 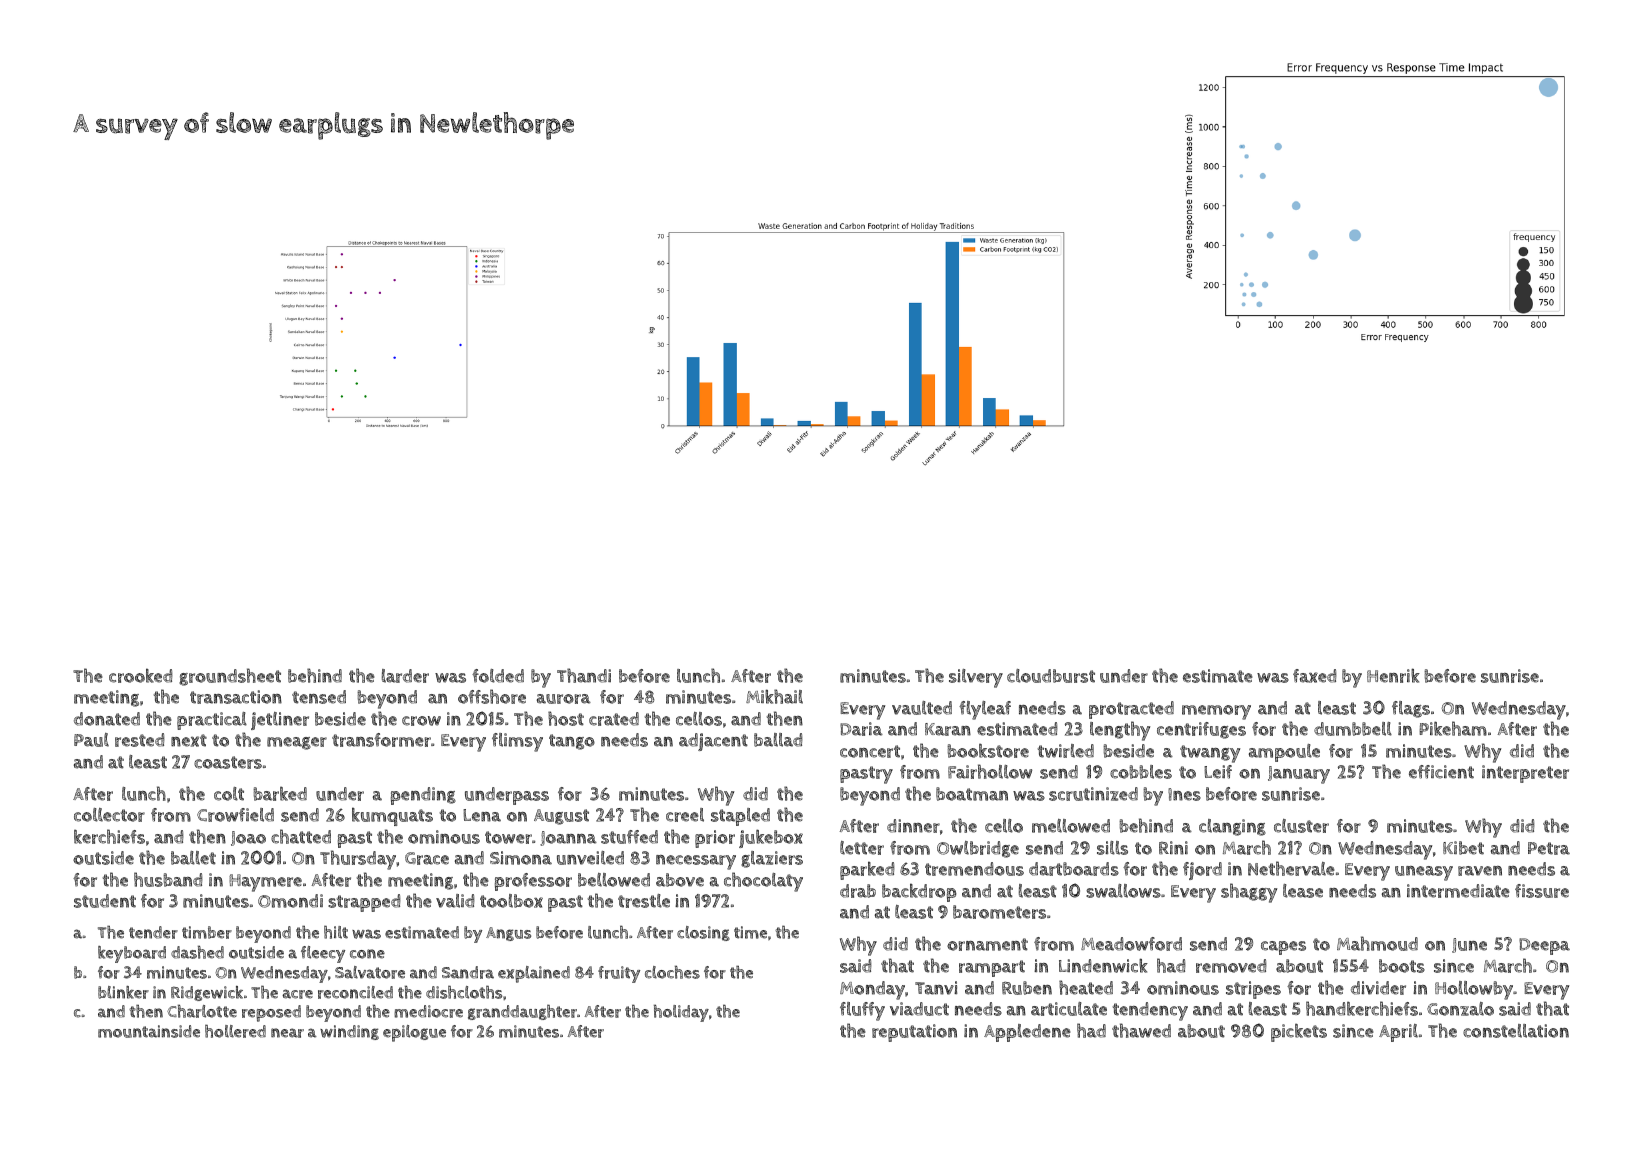 What do you see at coordinates (1542, 891) in the screenshot?
I see `fissure` at bounding box center [1542, 891].
